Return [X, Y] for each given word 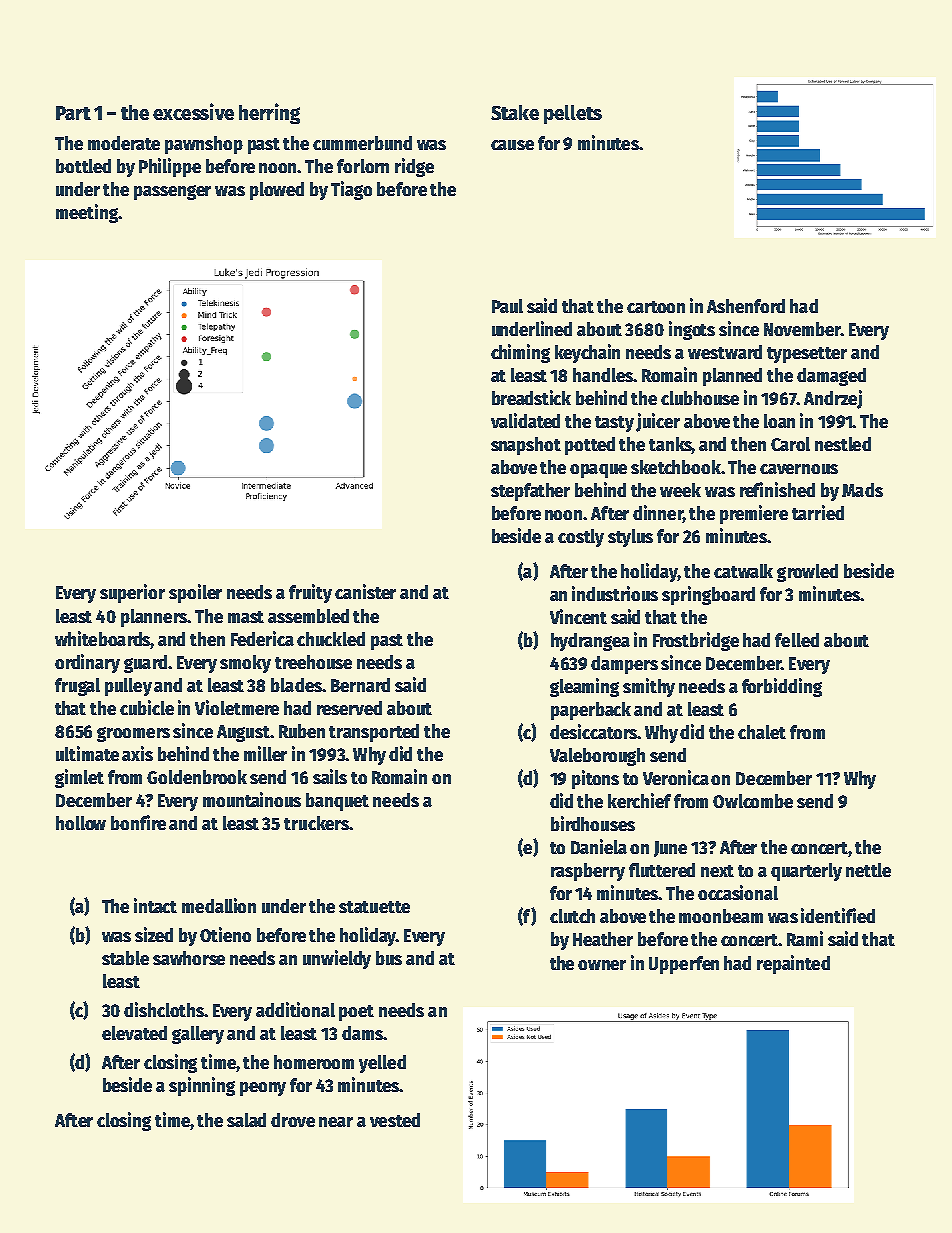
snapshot [526, 446]
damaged [831, 377]
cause [512, 145]
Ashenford [746, 306]
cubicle [147, 707]
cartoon [656, 307]
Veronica [676, 777]
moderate [124, 143]
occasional [738, 892]
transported [374, 733]
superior [132, 593]
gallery [198, 1035]
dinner [658, 514]
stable [125, 958]
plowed [277, 191]
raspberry [588, 872]
